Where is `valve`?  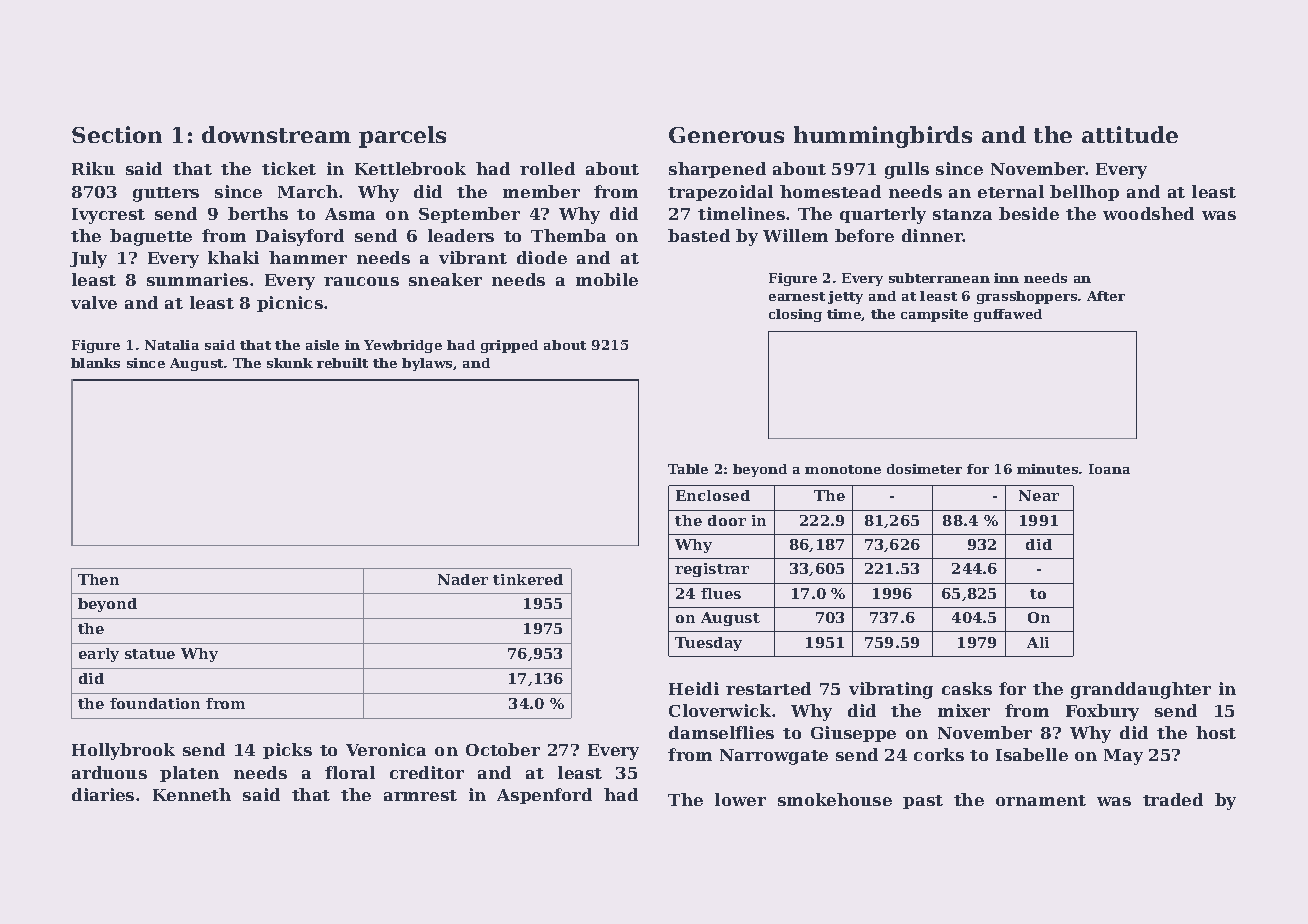
valve is located at coordinates (94, 302).
